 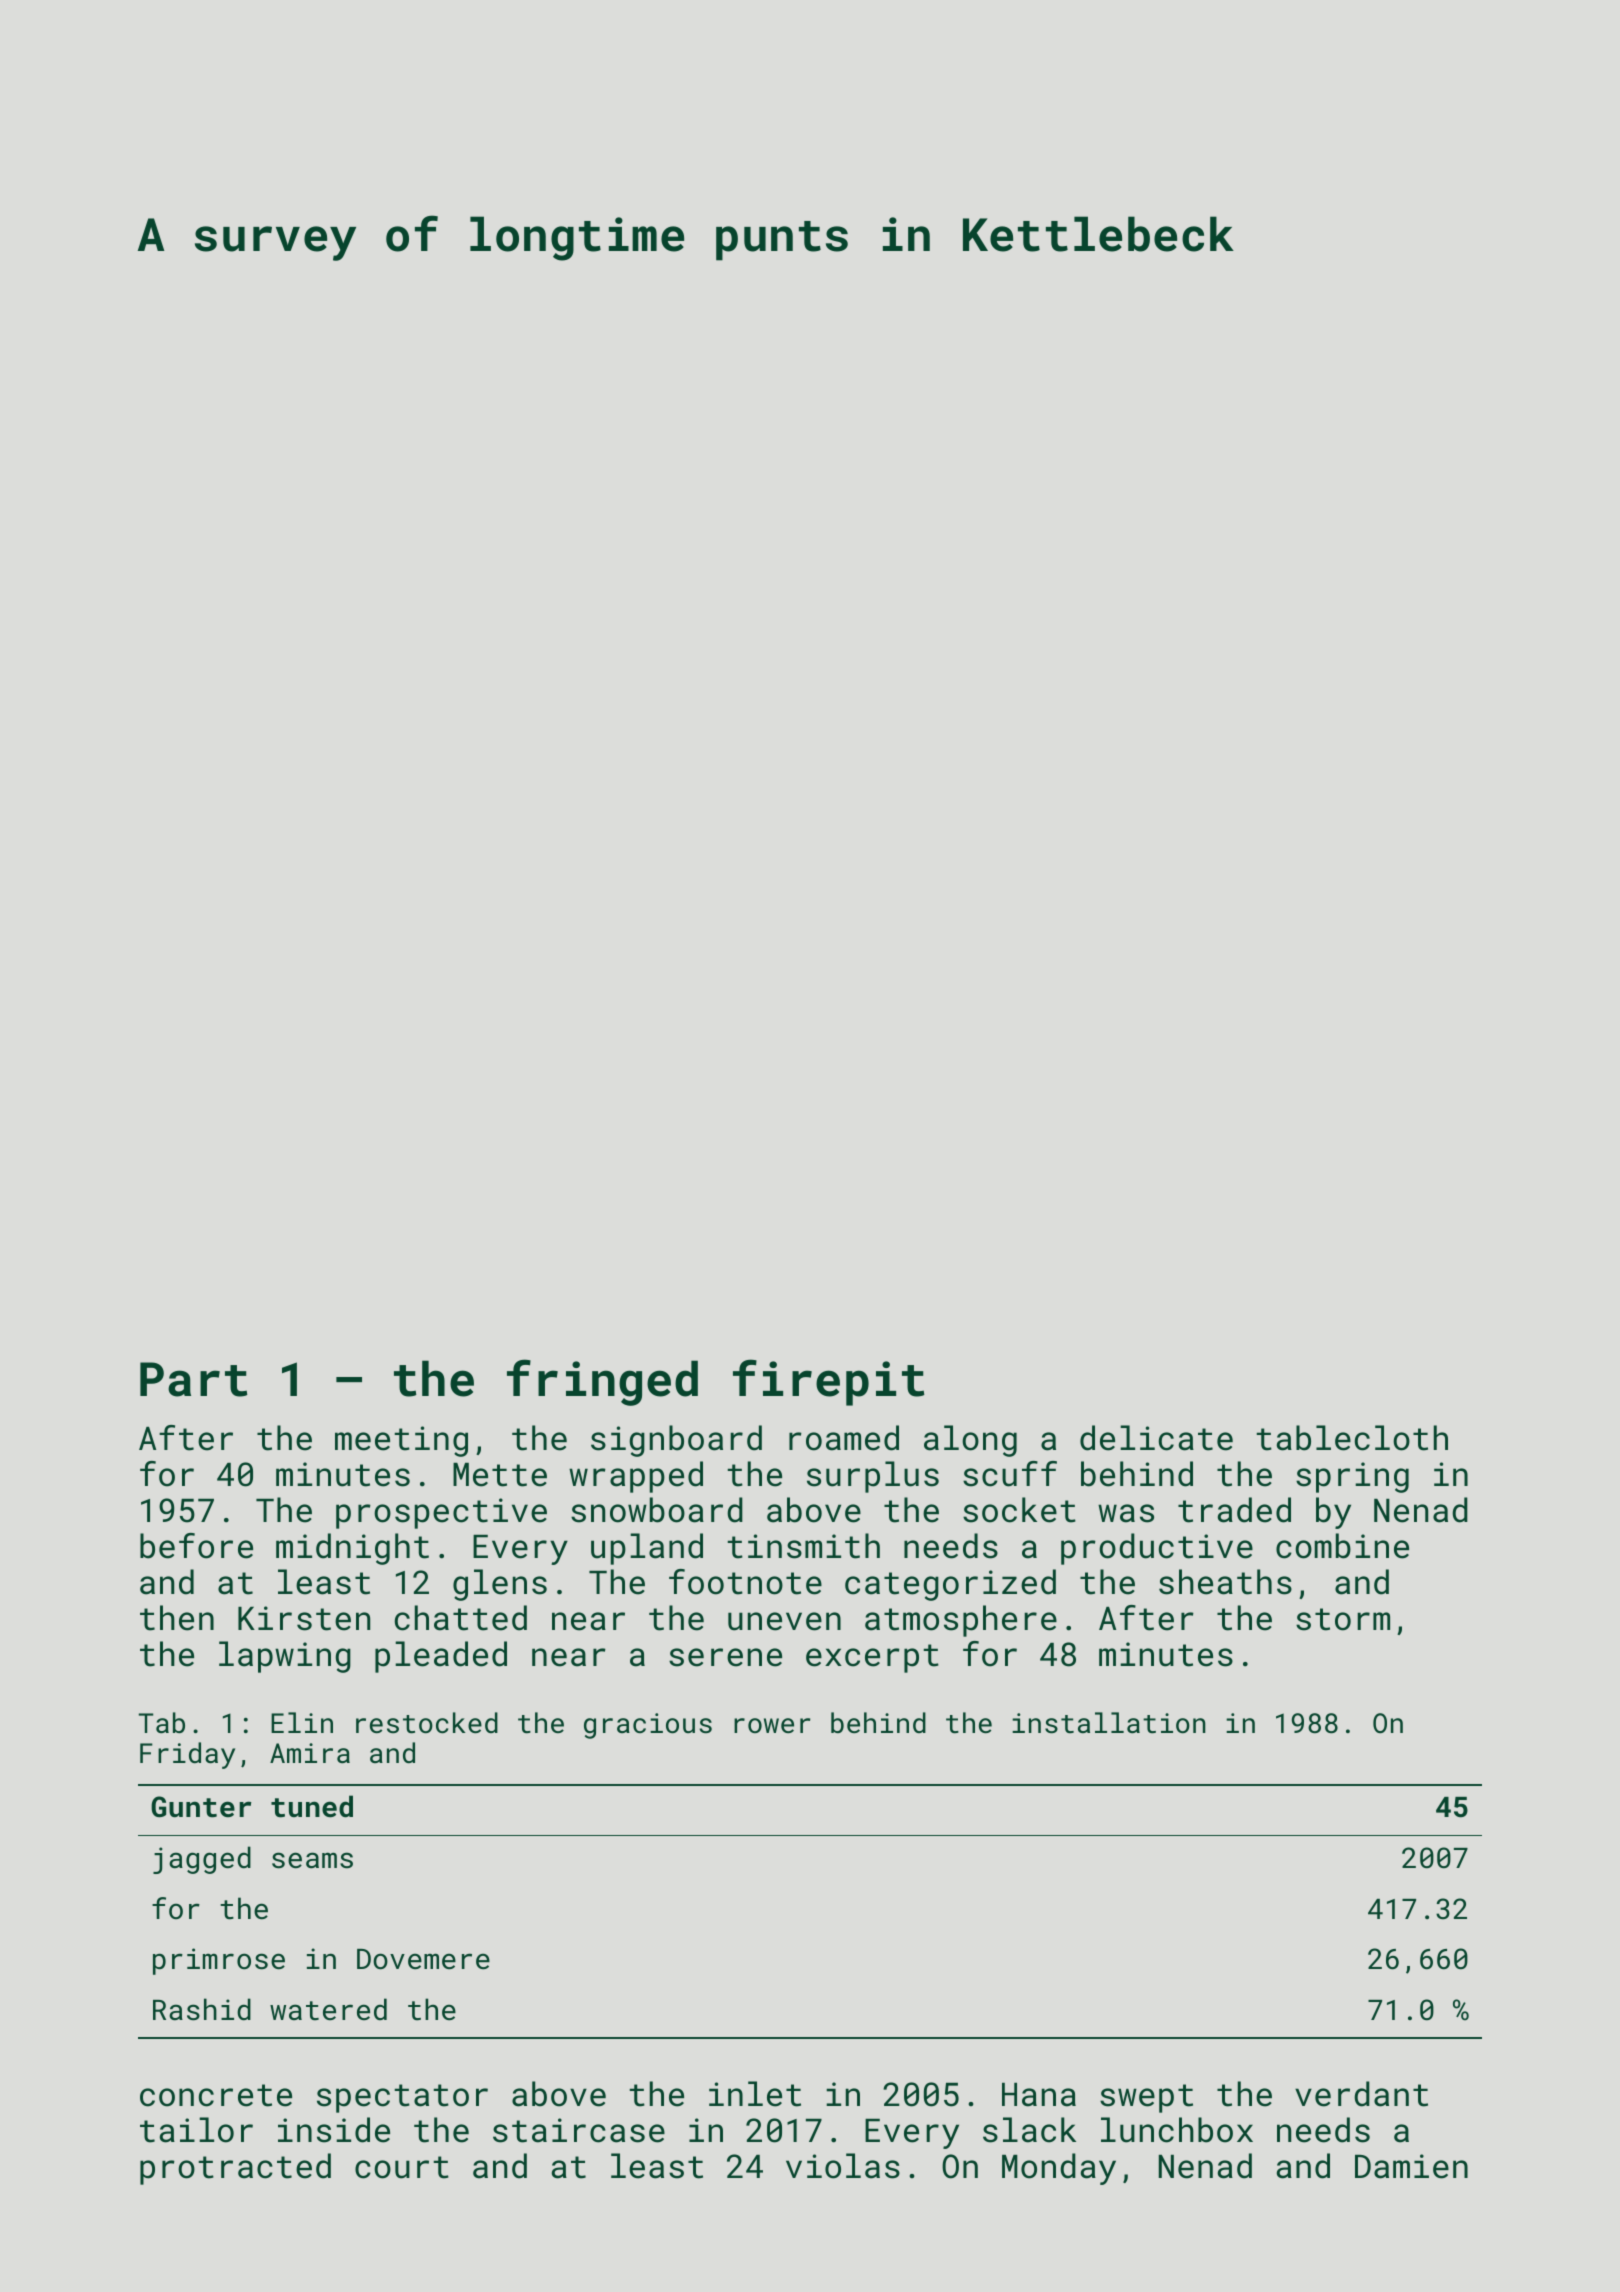 What do you see at coordinates (961, 1621) in the image?
I see `atmosphere` at bounding box center [961, 1621].
